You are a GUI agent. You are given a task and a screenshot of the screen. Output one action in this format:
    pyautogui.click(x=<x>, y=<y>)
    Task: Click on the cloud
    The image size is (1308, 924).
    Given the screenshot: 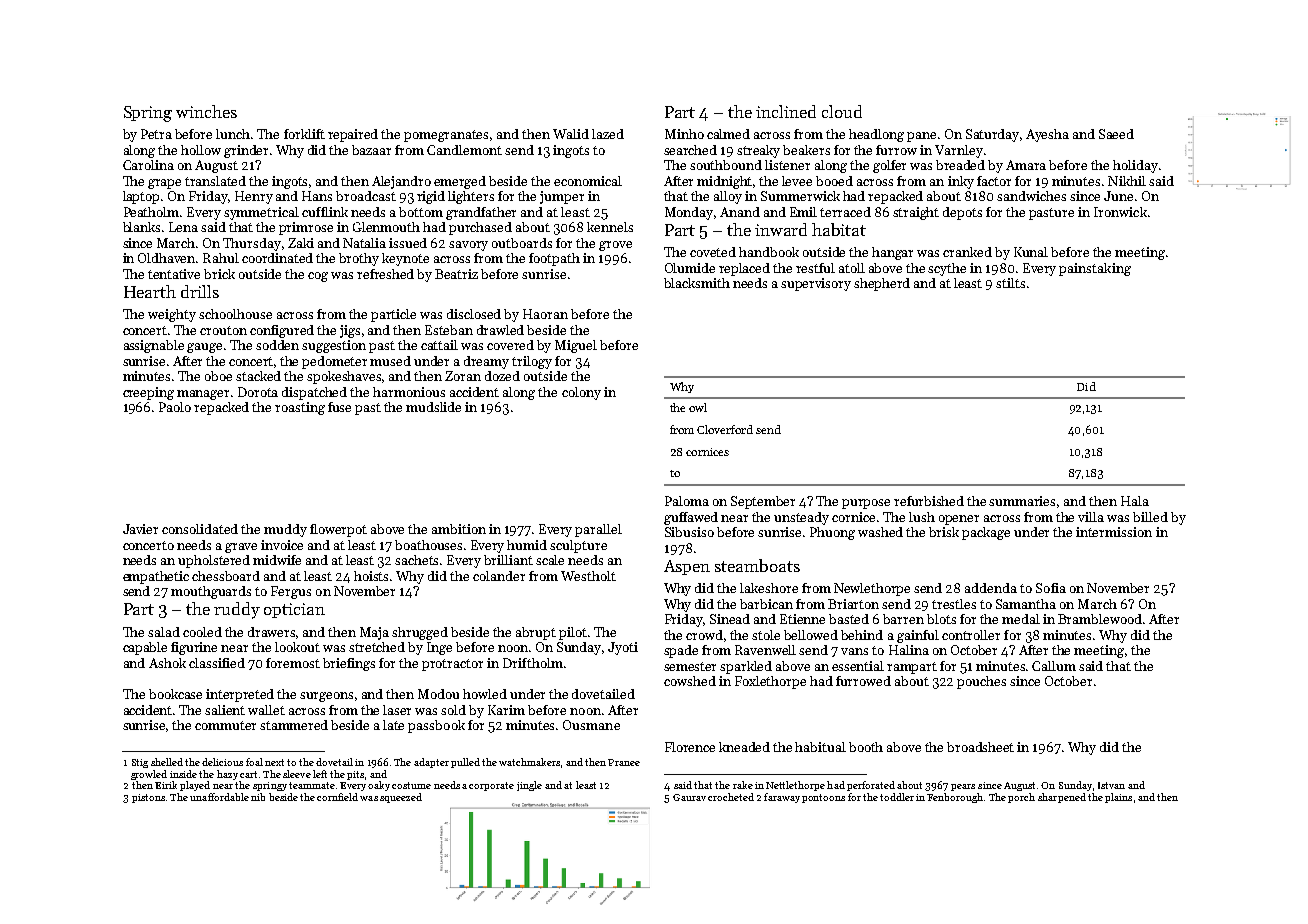 What is the action you would take?
    pyautogui.click(x=842, y=111)
